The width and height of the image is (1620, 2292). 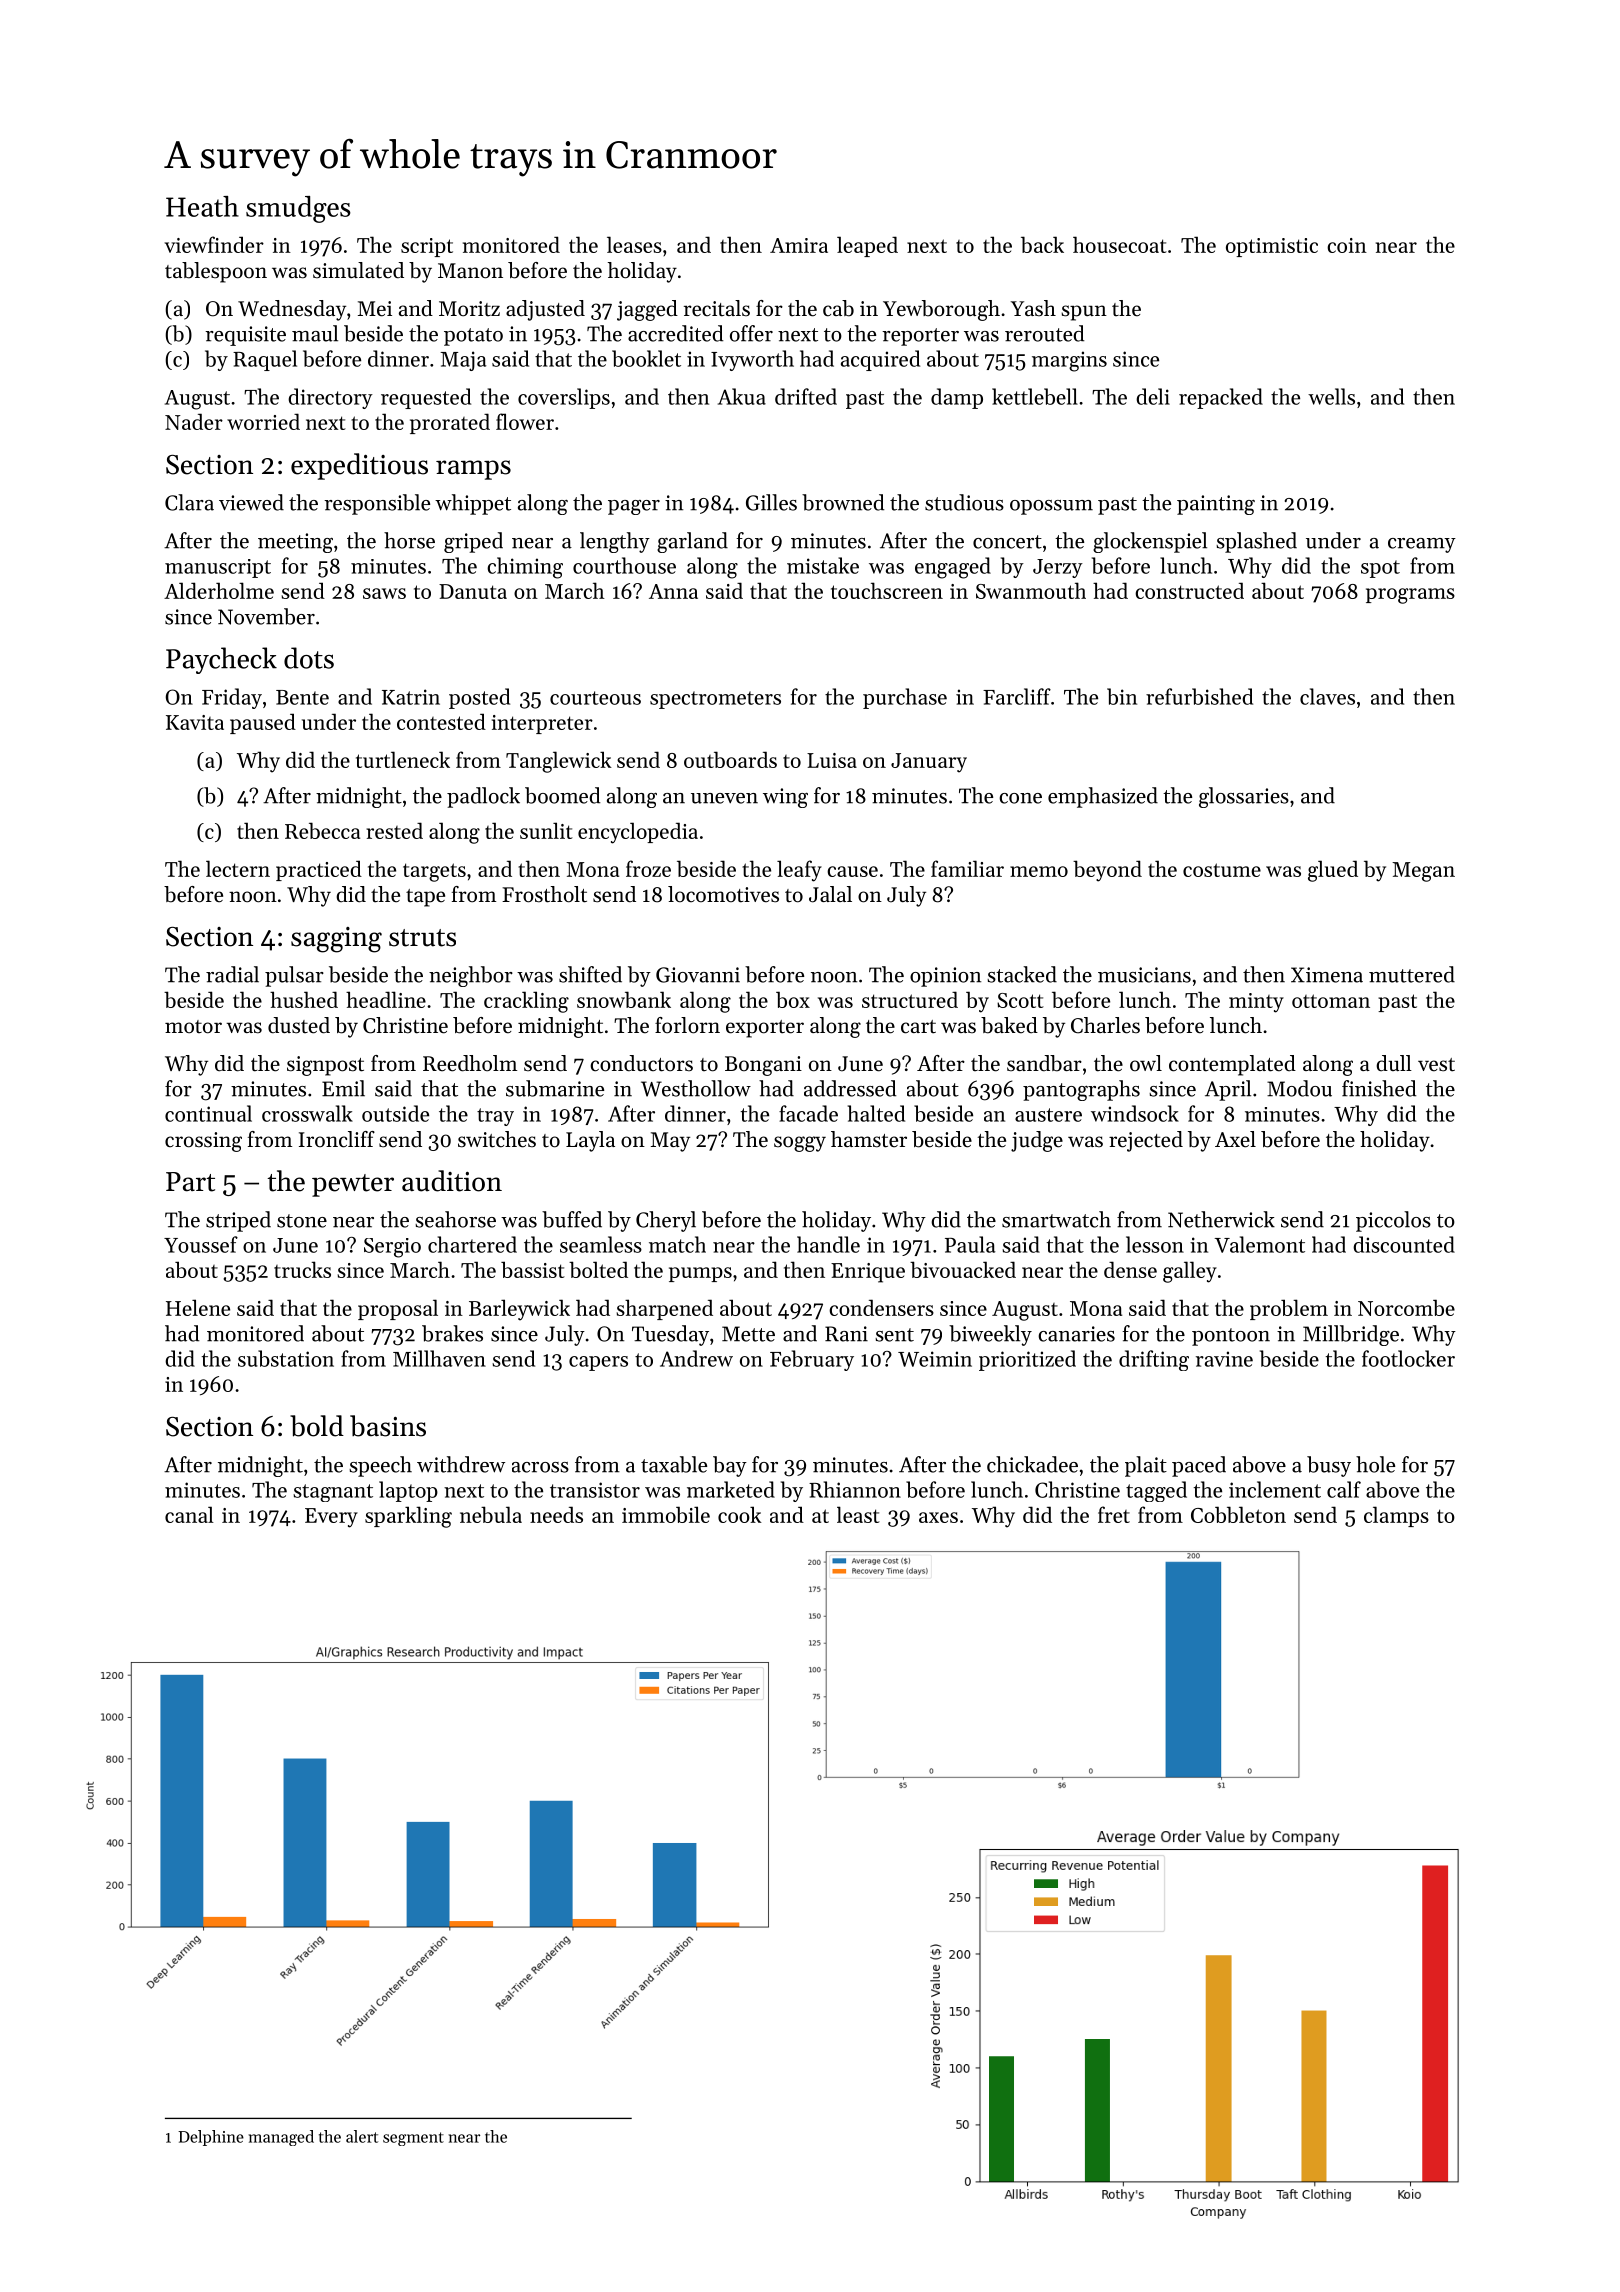 I want to click on stagnant, so click(x=333, y=1493).
